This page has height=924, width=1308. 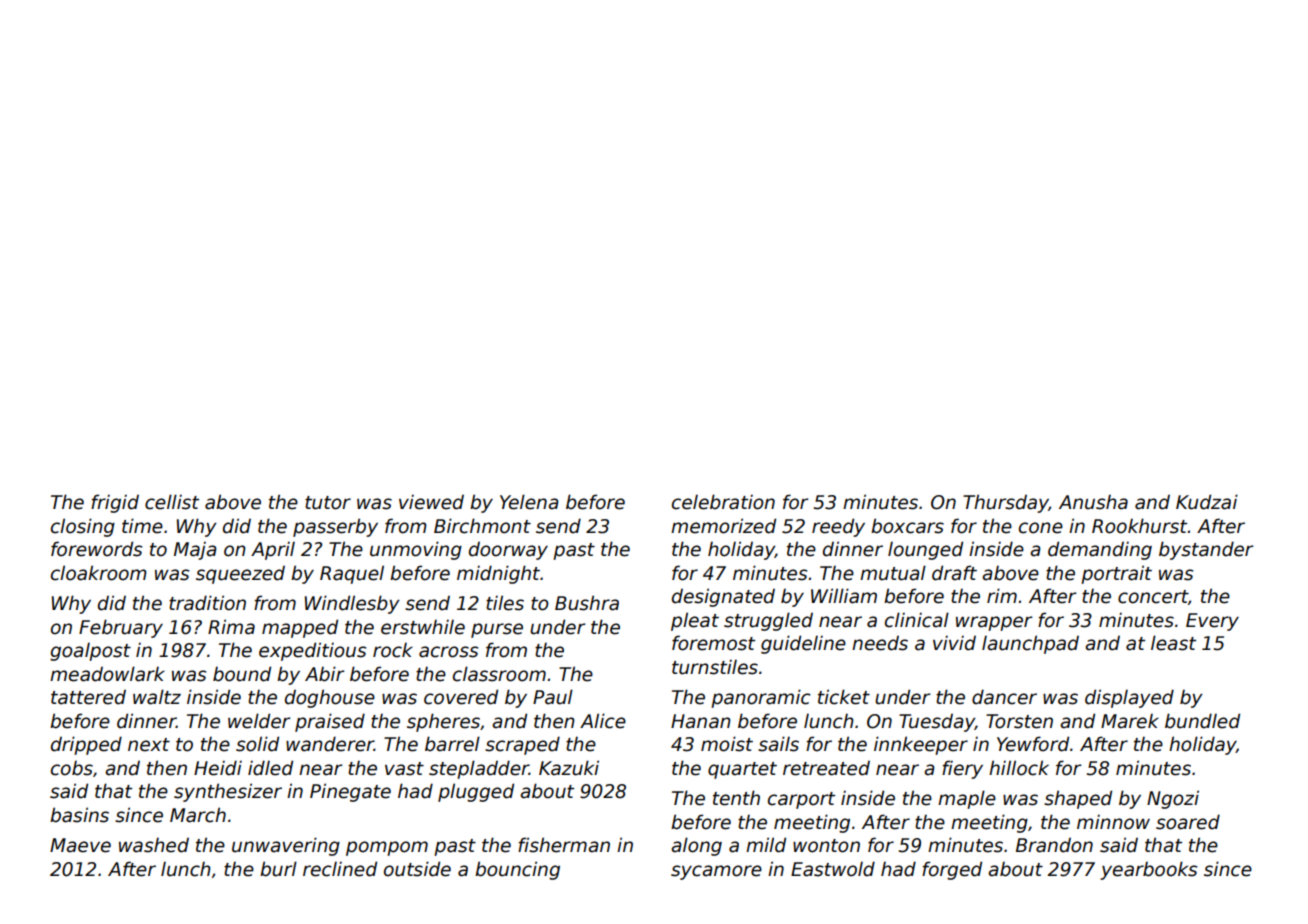 What do you see at coordinates (801, 800) in the page?
I see `carport` at bounding box center [801, 800].
